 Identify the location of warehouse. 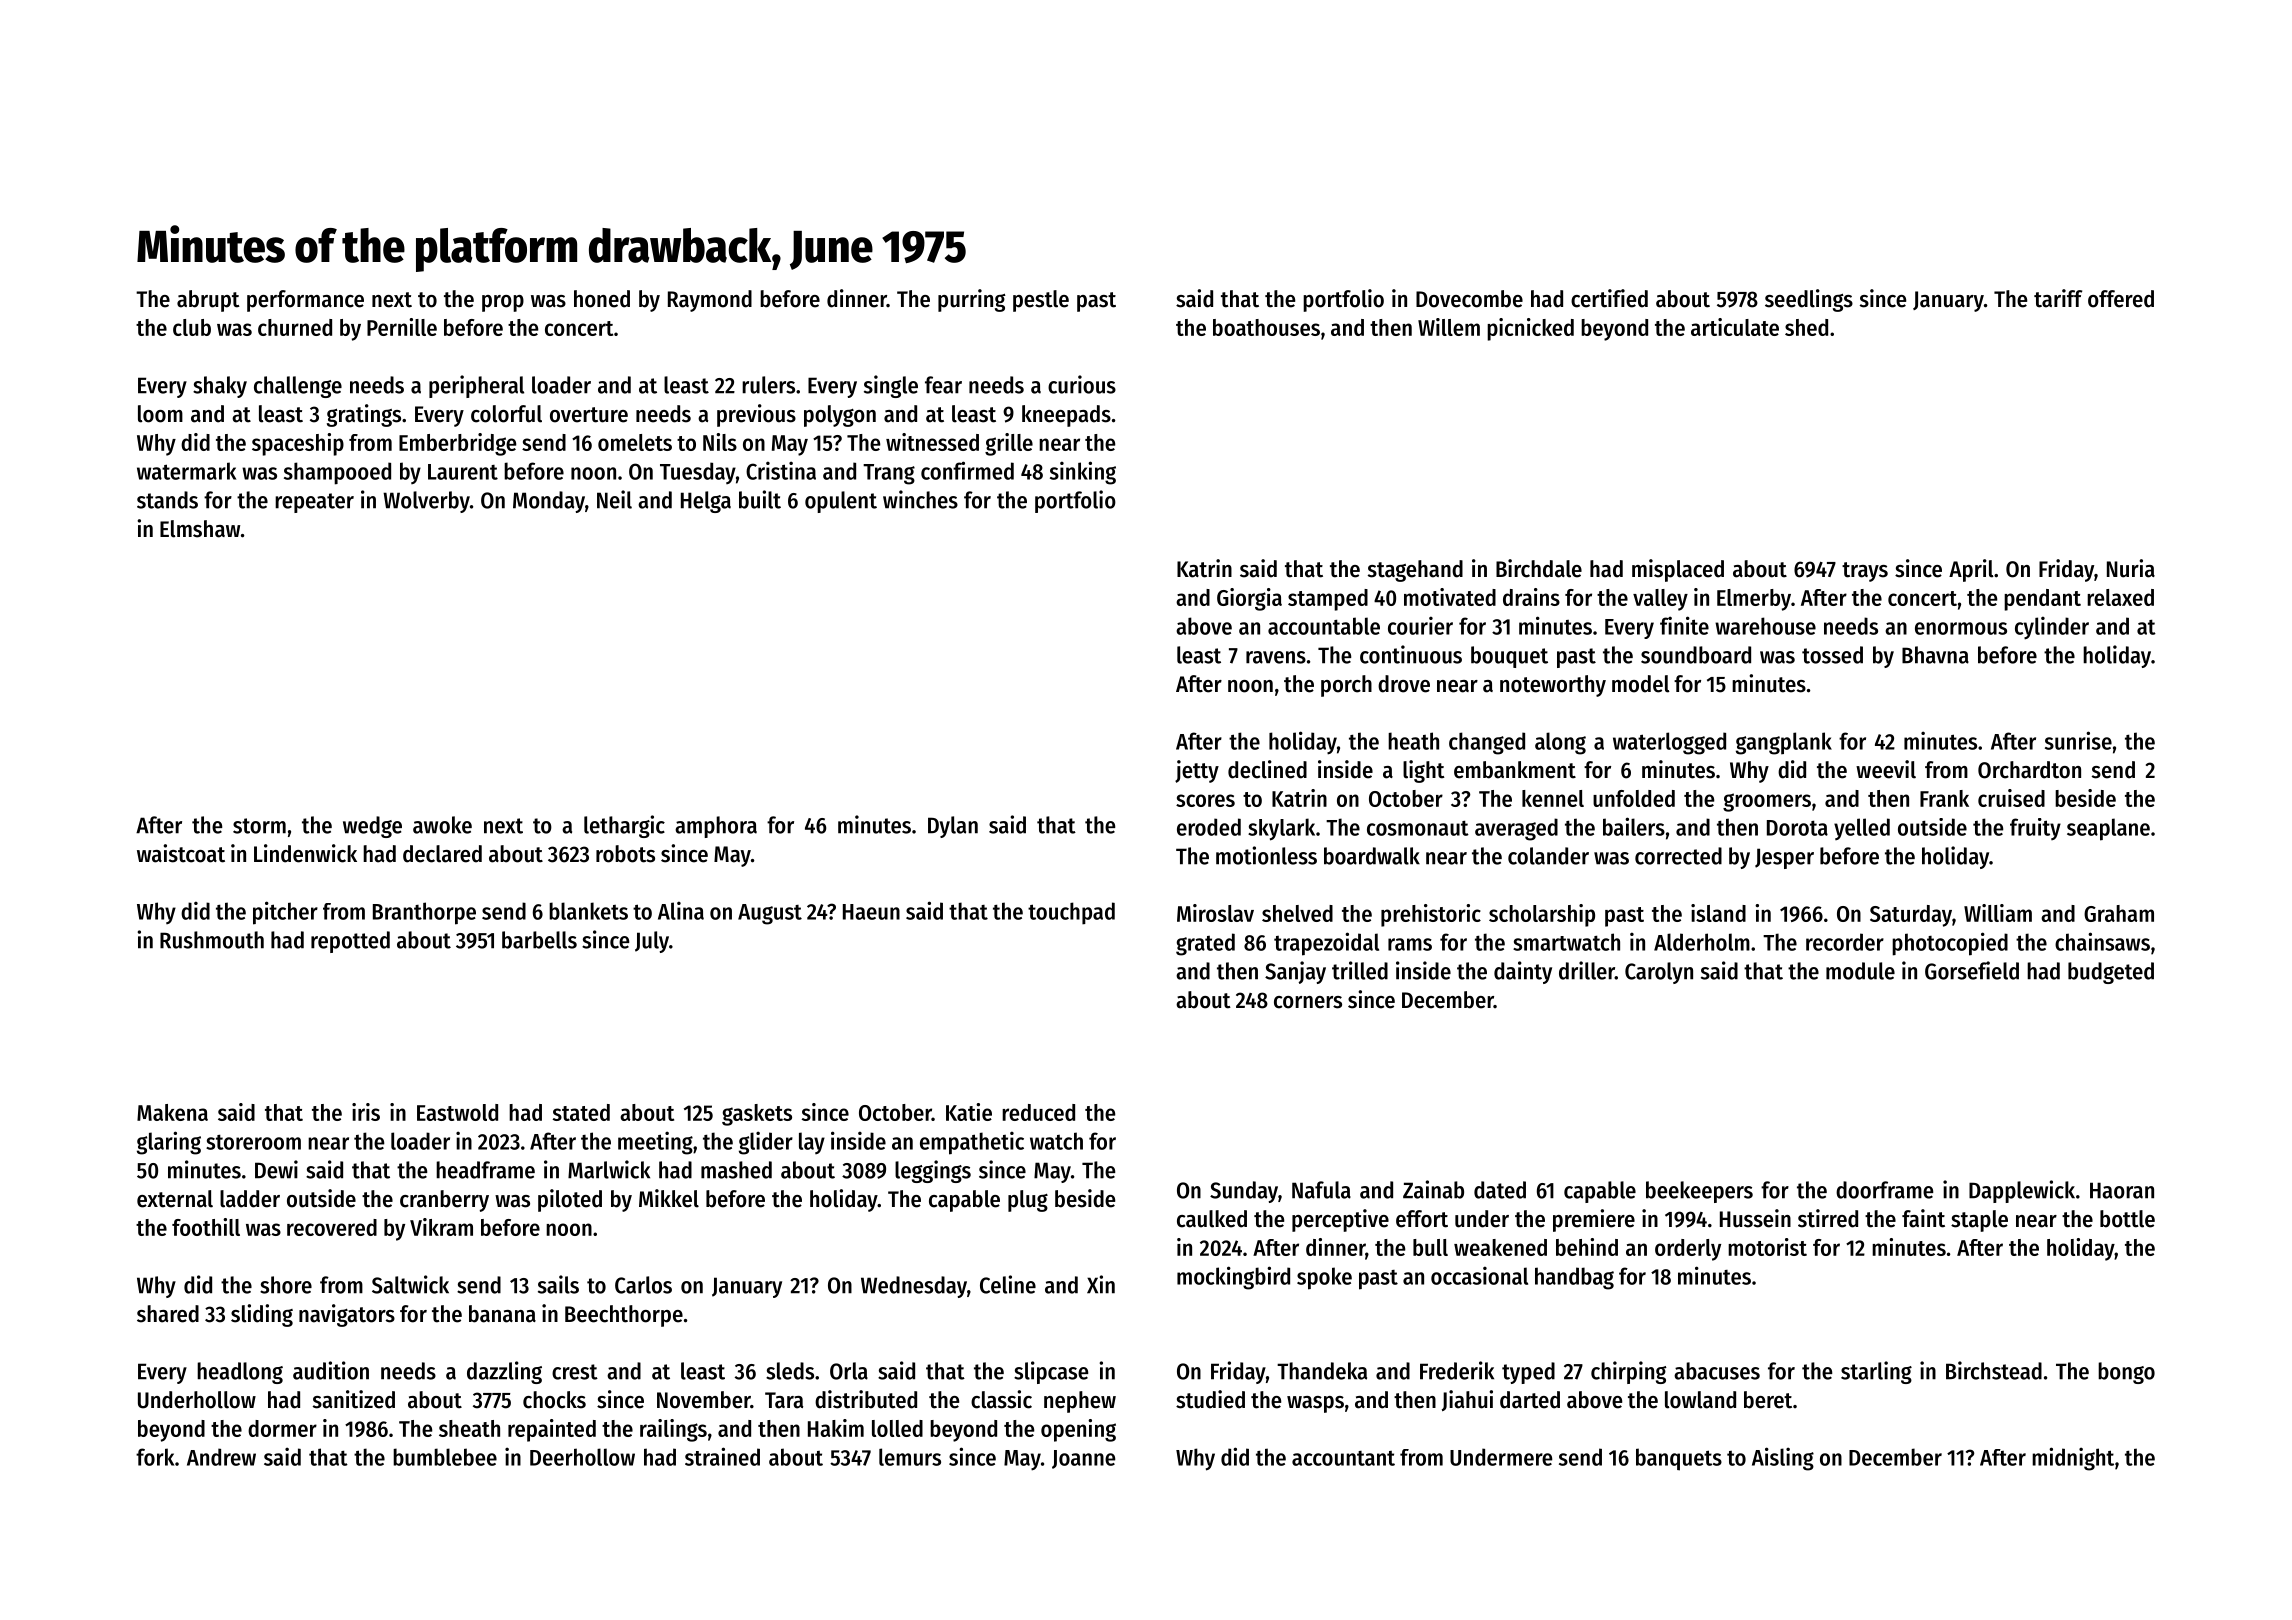
(1765, 626).
